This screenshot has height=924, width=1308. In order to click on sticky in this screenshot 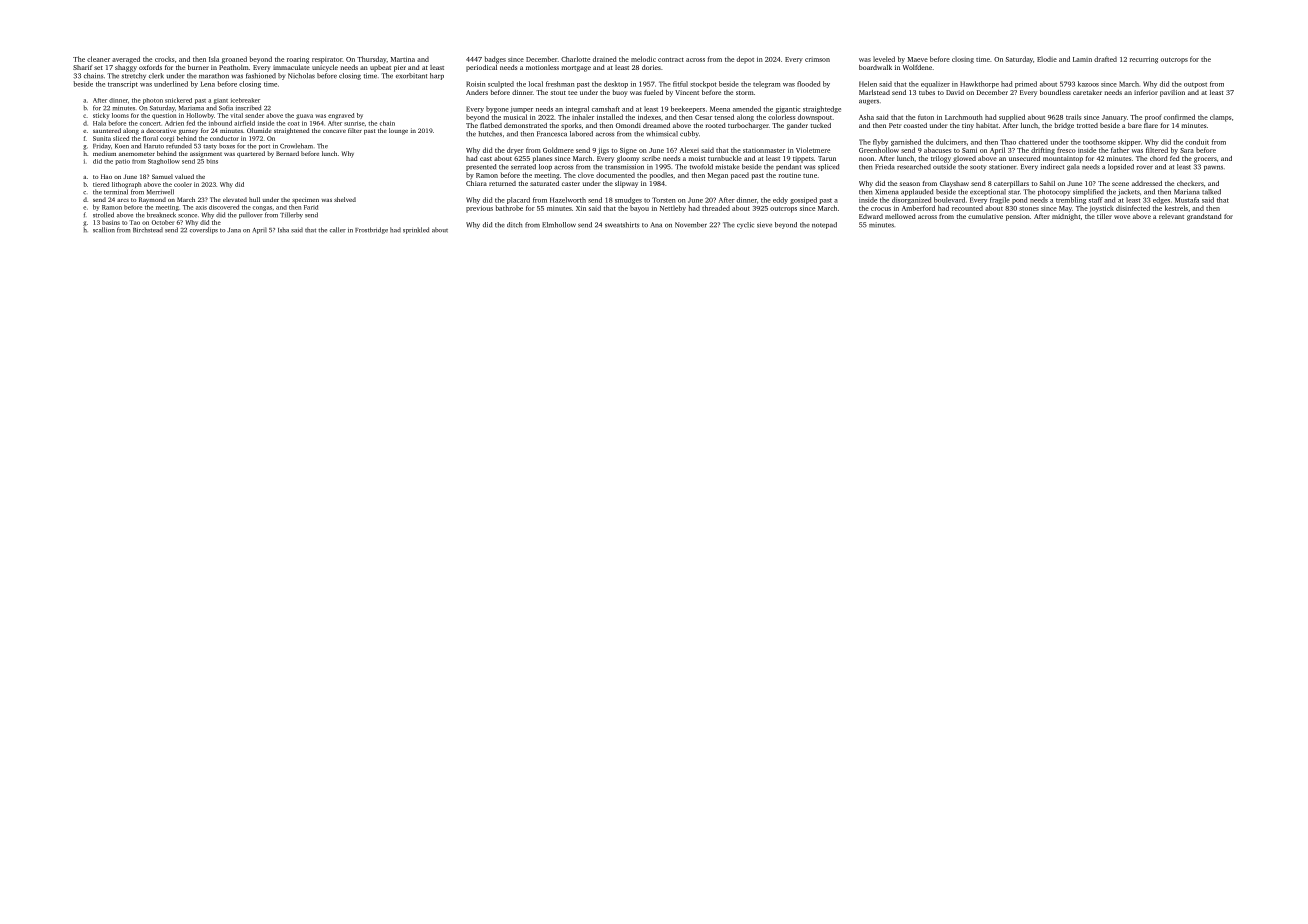, I will do `click(101, 116)`.
